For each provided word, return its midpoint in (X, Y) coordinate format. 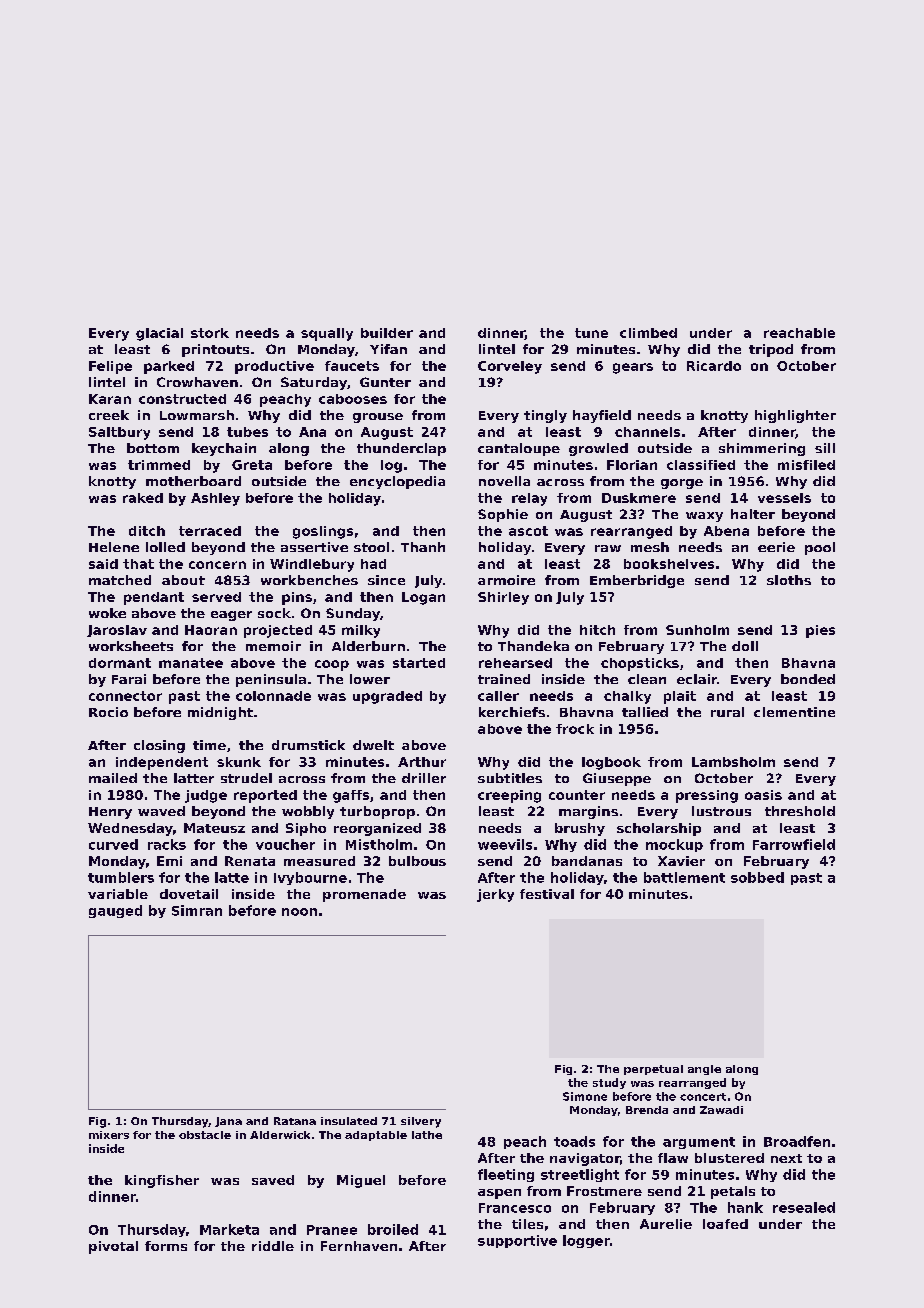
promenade (364, 895)
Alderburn (368, 646)
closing (159, 746)
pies (820, 631)
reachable (799, 333)
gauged (115, 911)
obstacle (205, 1135)
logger (586, 1241)
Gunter (385, 382)
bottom (153, 448)
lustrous (721, 811)
